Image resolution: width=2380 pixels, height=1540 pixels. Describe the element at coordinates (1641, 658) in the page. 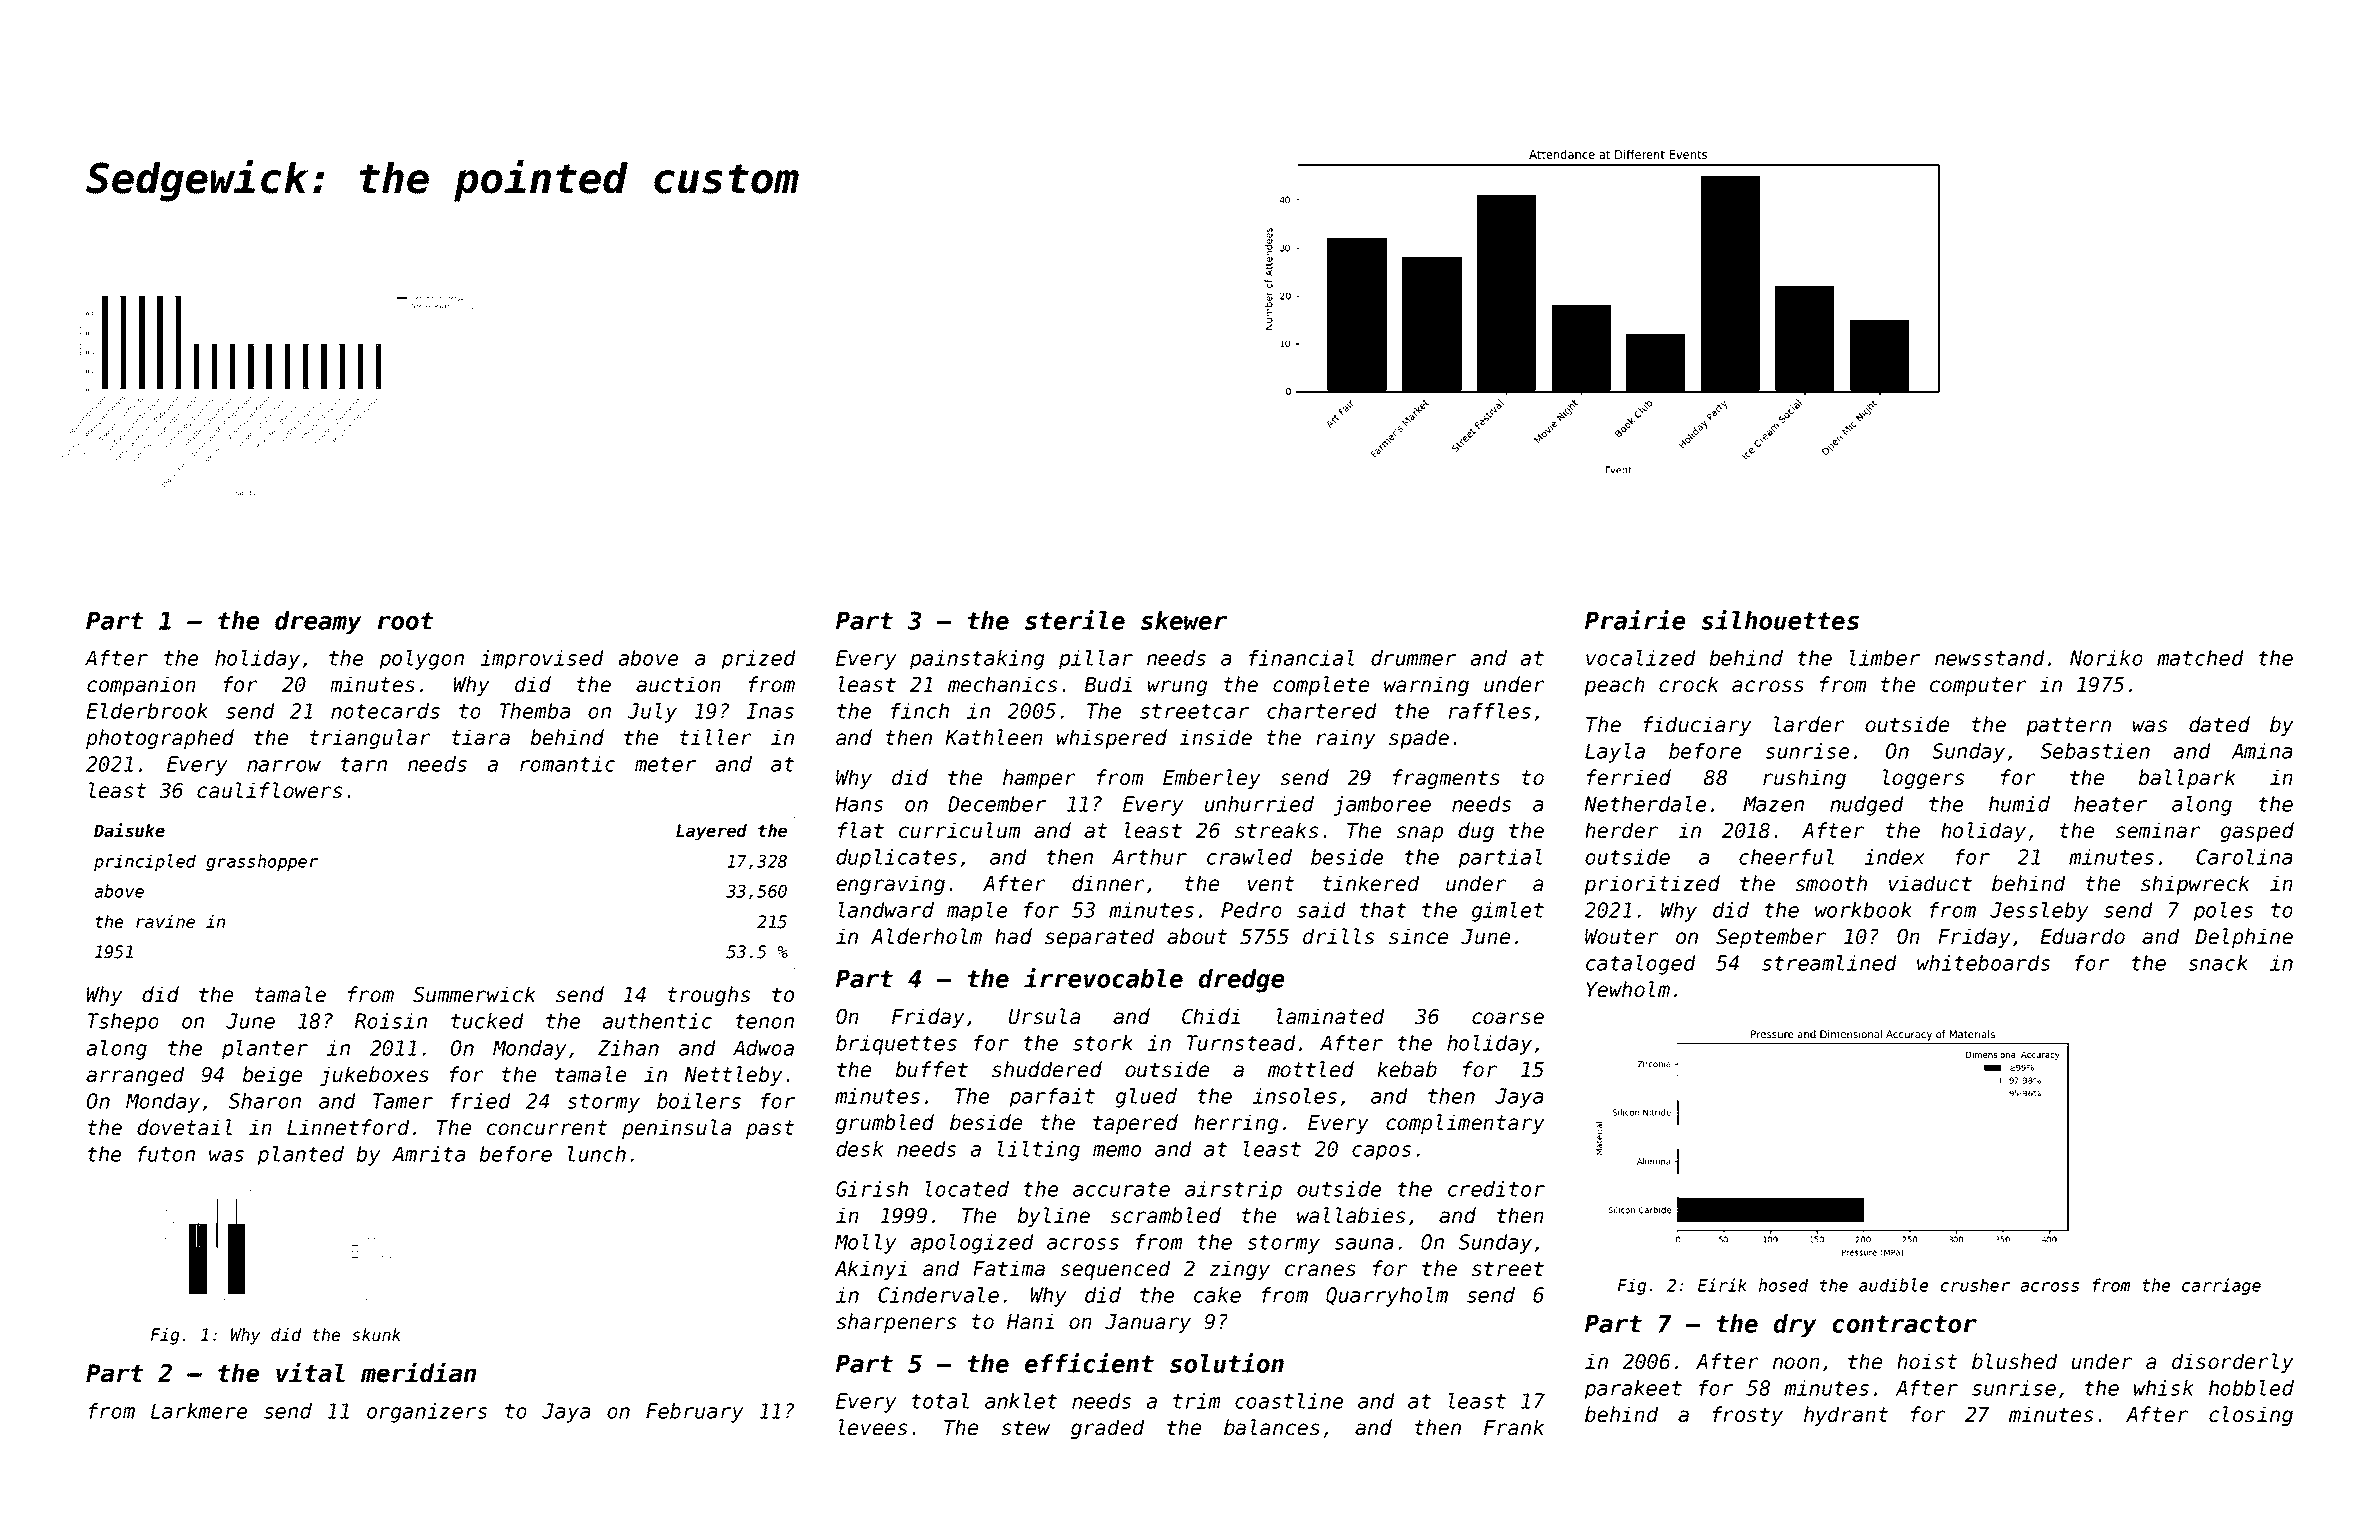

I see `vocalized` at that location.
